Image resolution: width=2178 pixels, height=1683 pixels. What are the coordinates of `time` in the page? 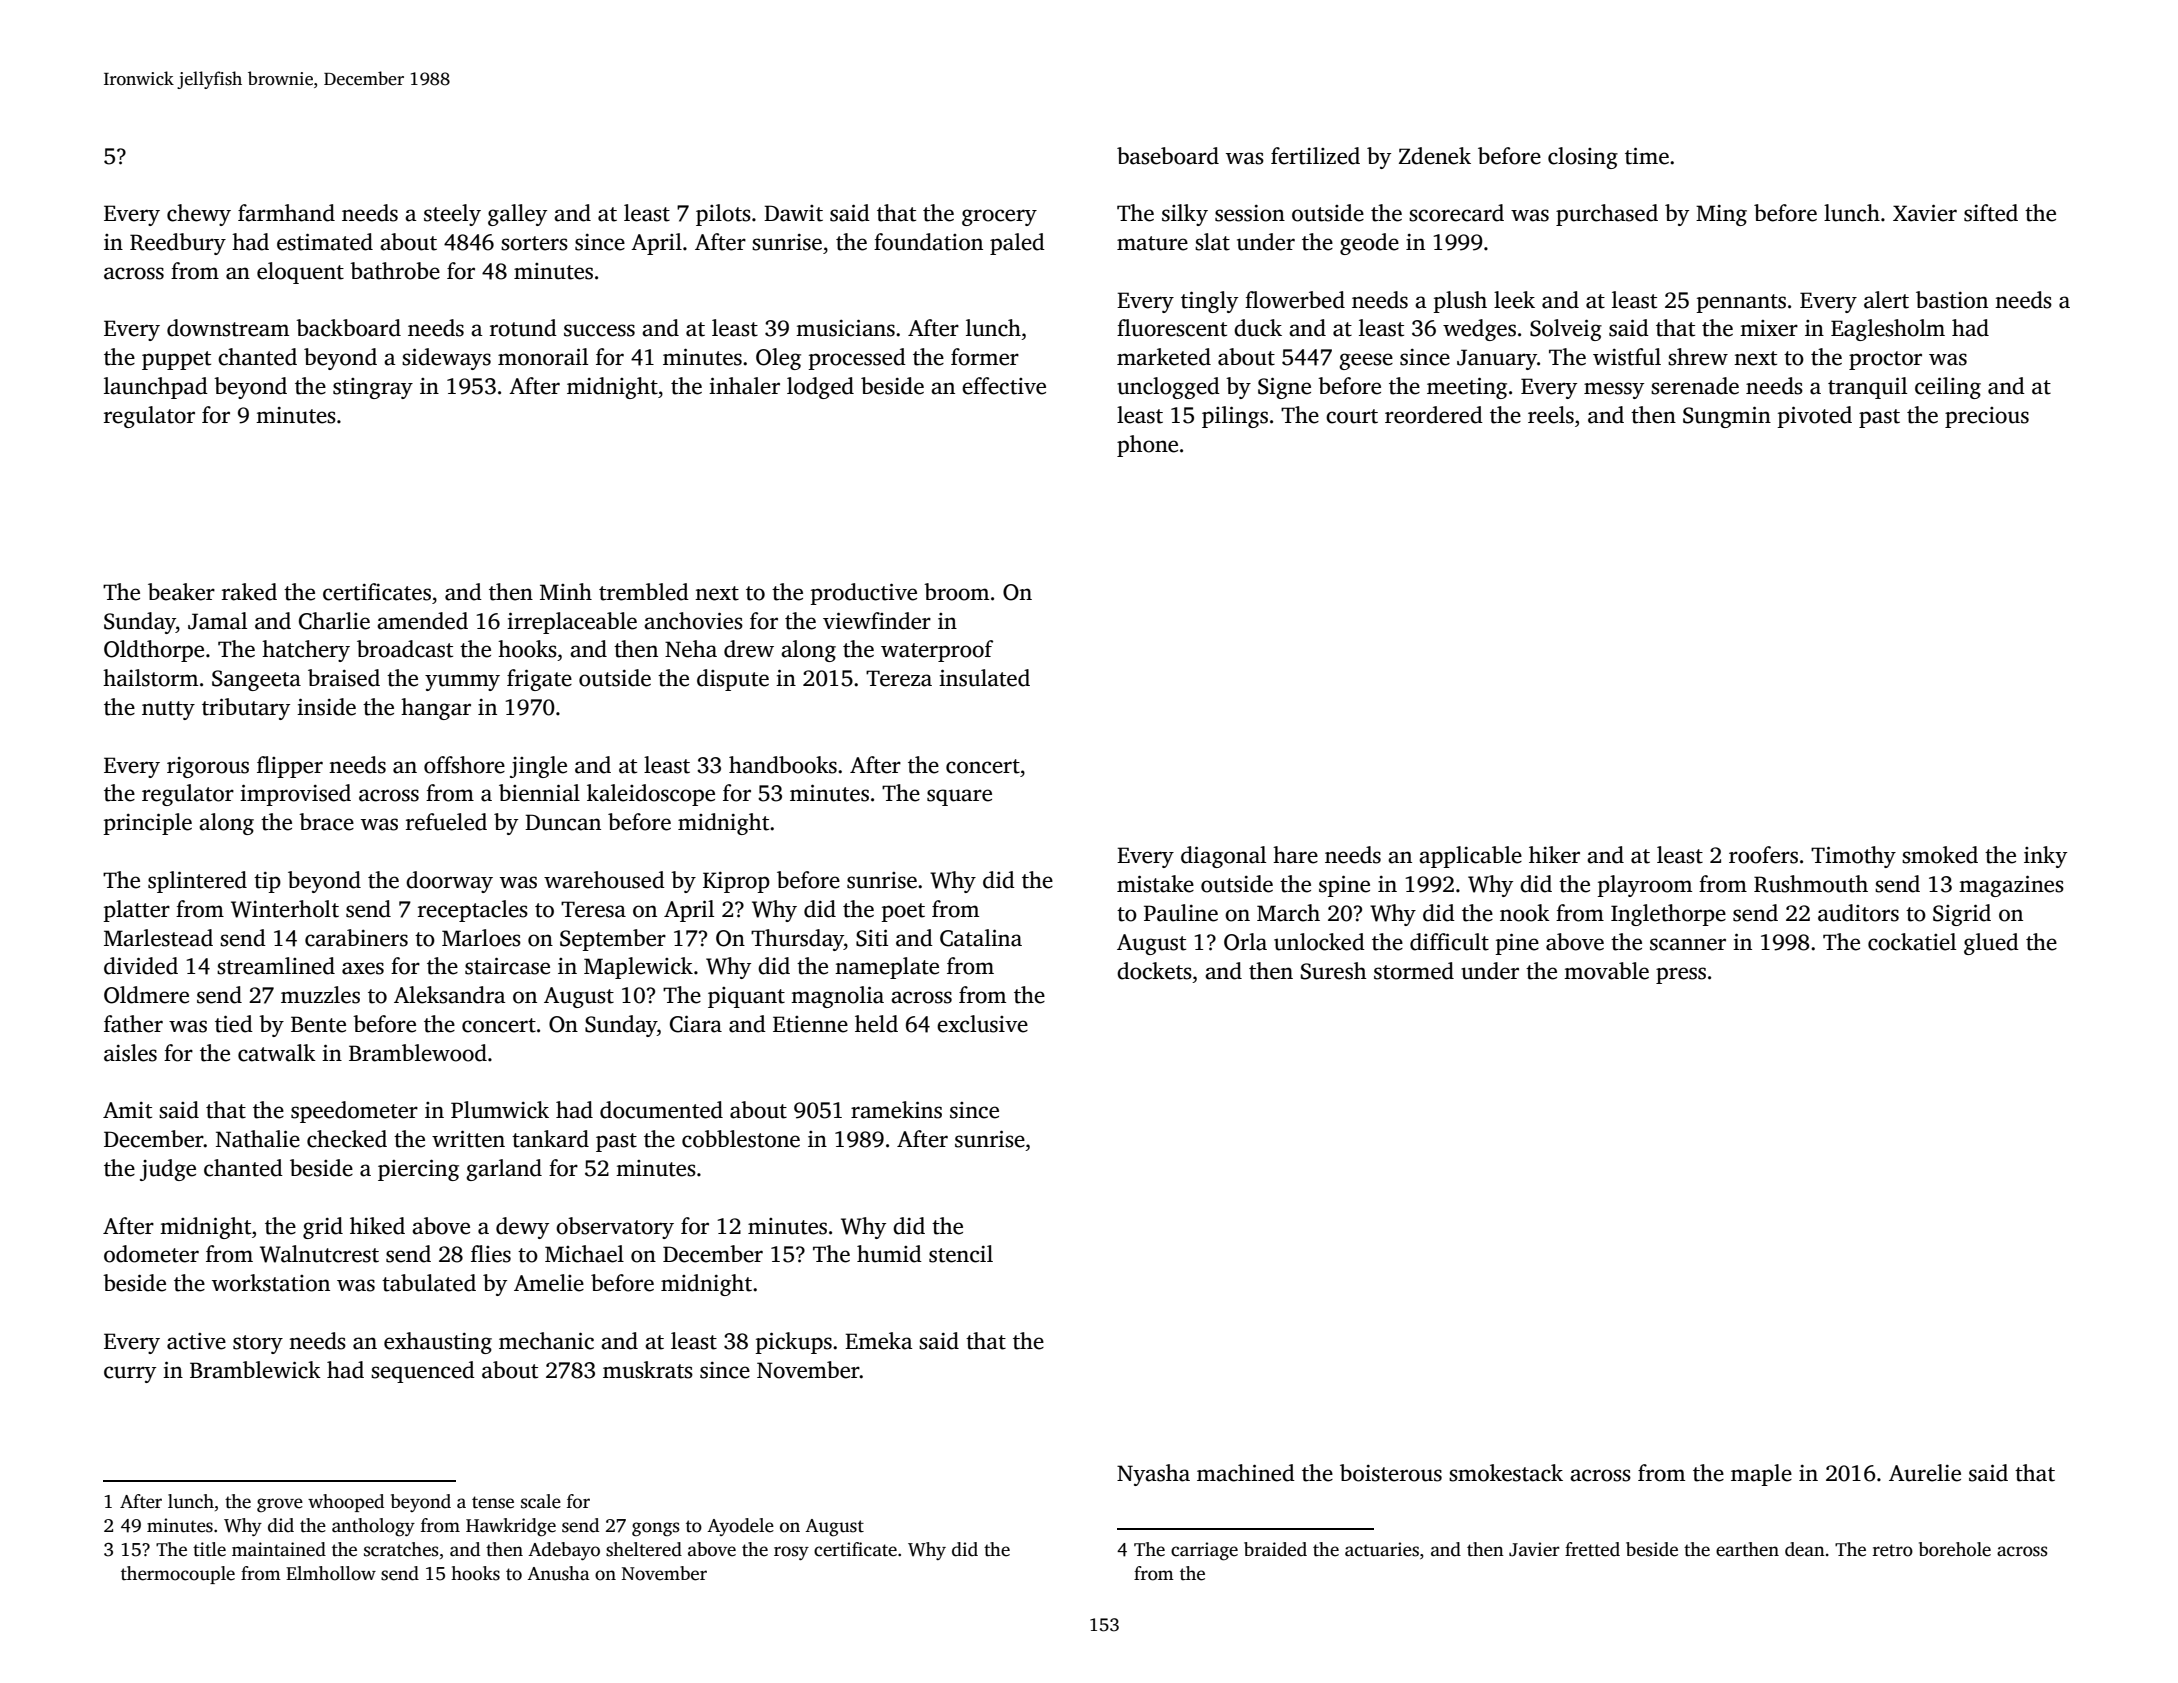 It's located at (1647, 156).
